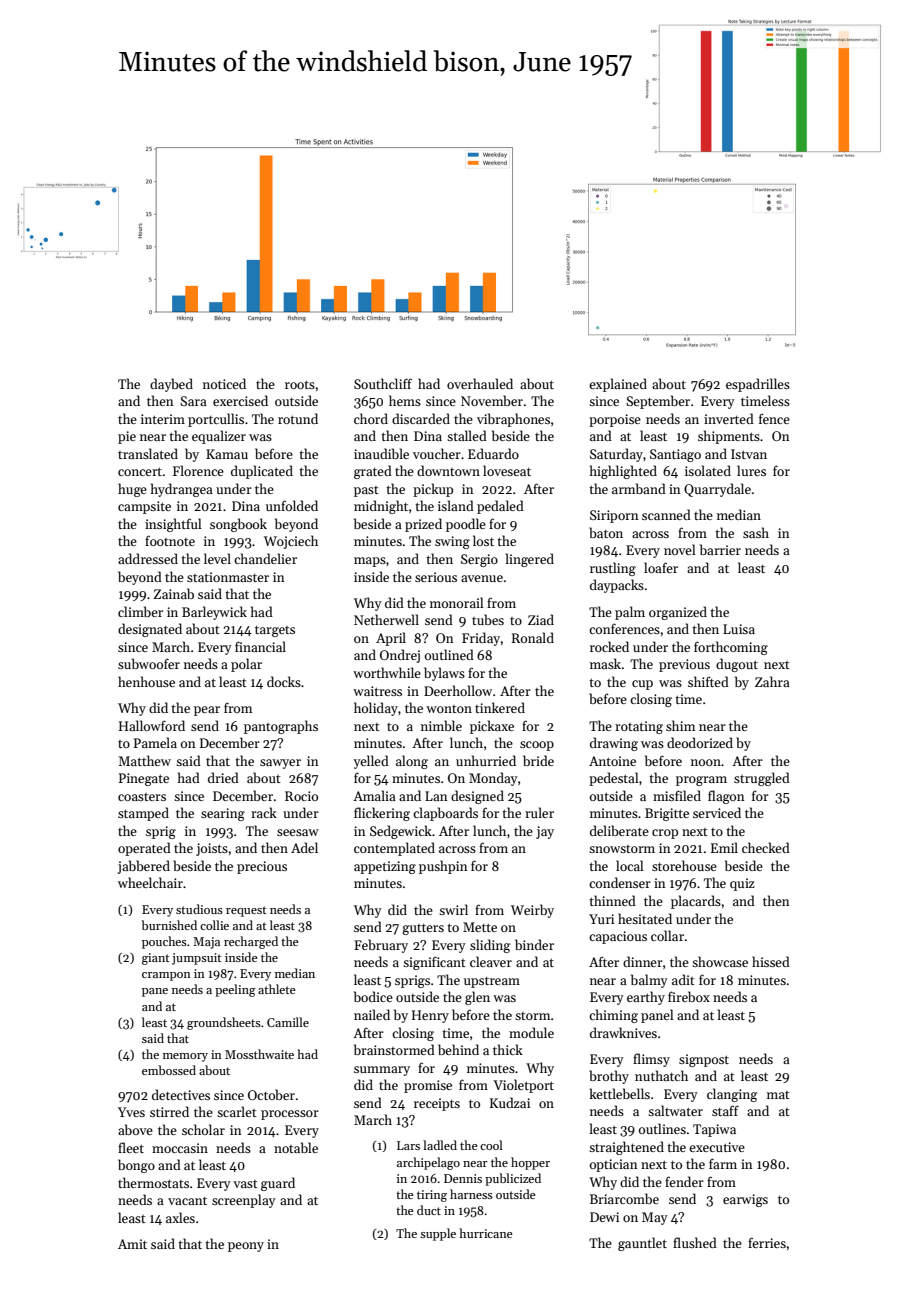 This document has height=1316, width=908. Describe the element at coordinates (156, 959) in the document. I see `giant` at that location.
